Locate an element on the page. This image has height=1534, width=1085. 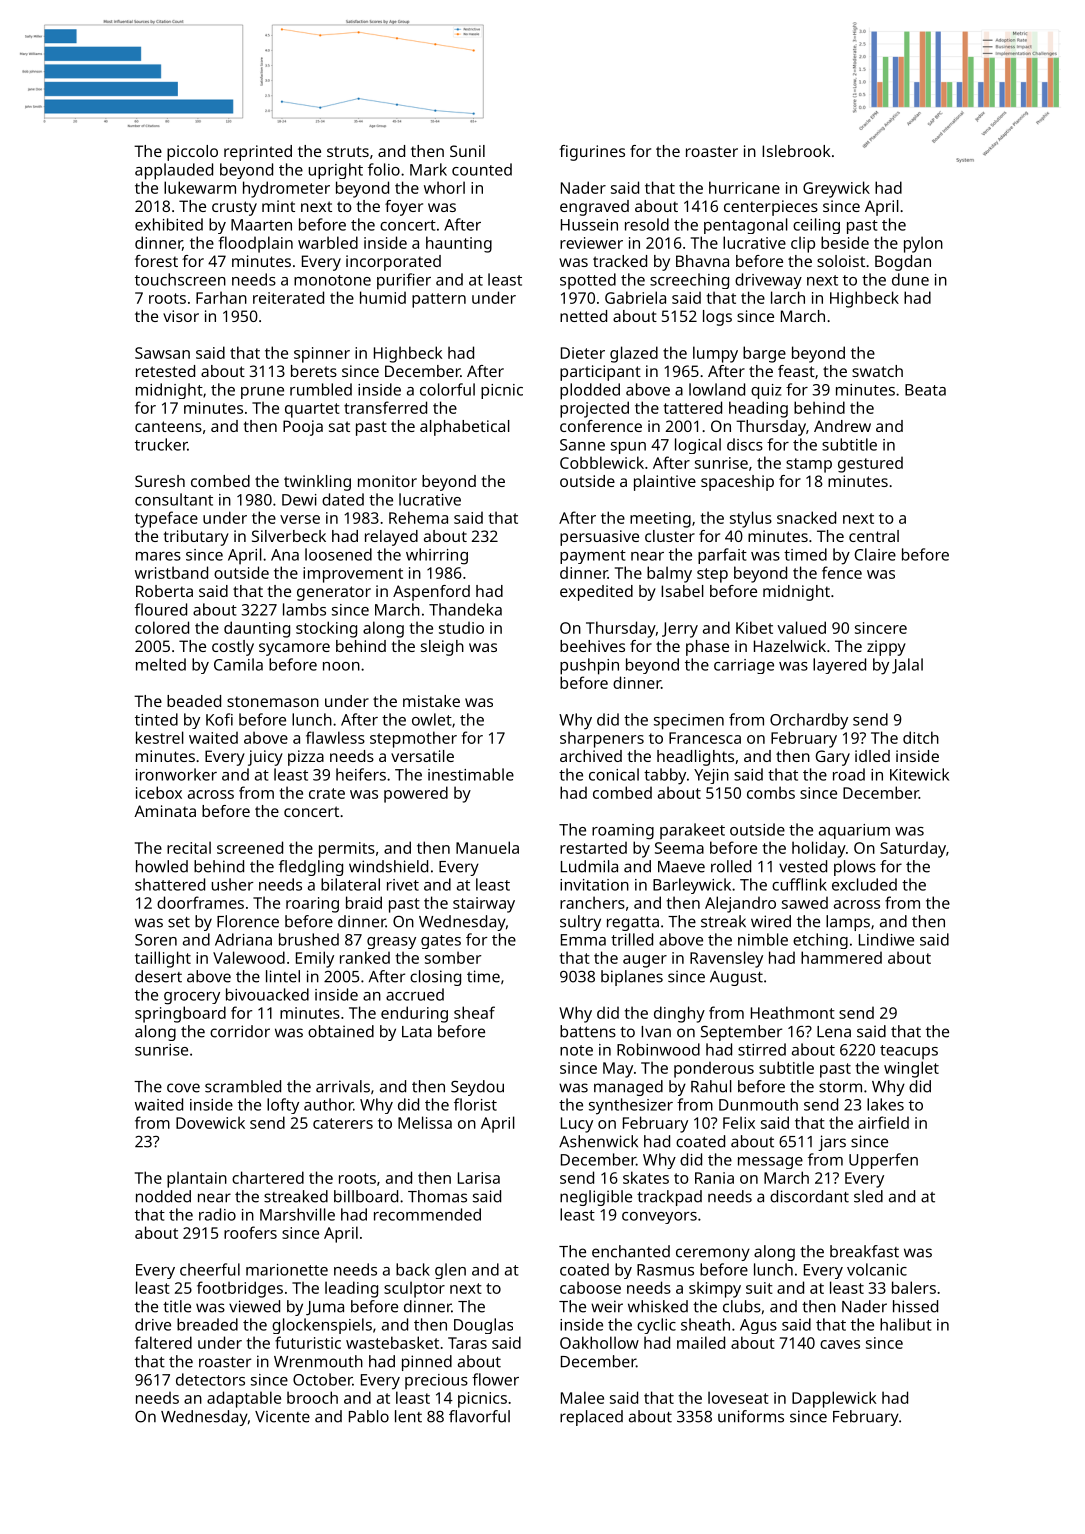
touchscreen is located at coordinates (180, 279).
